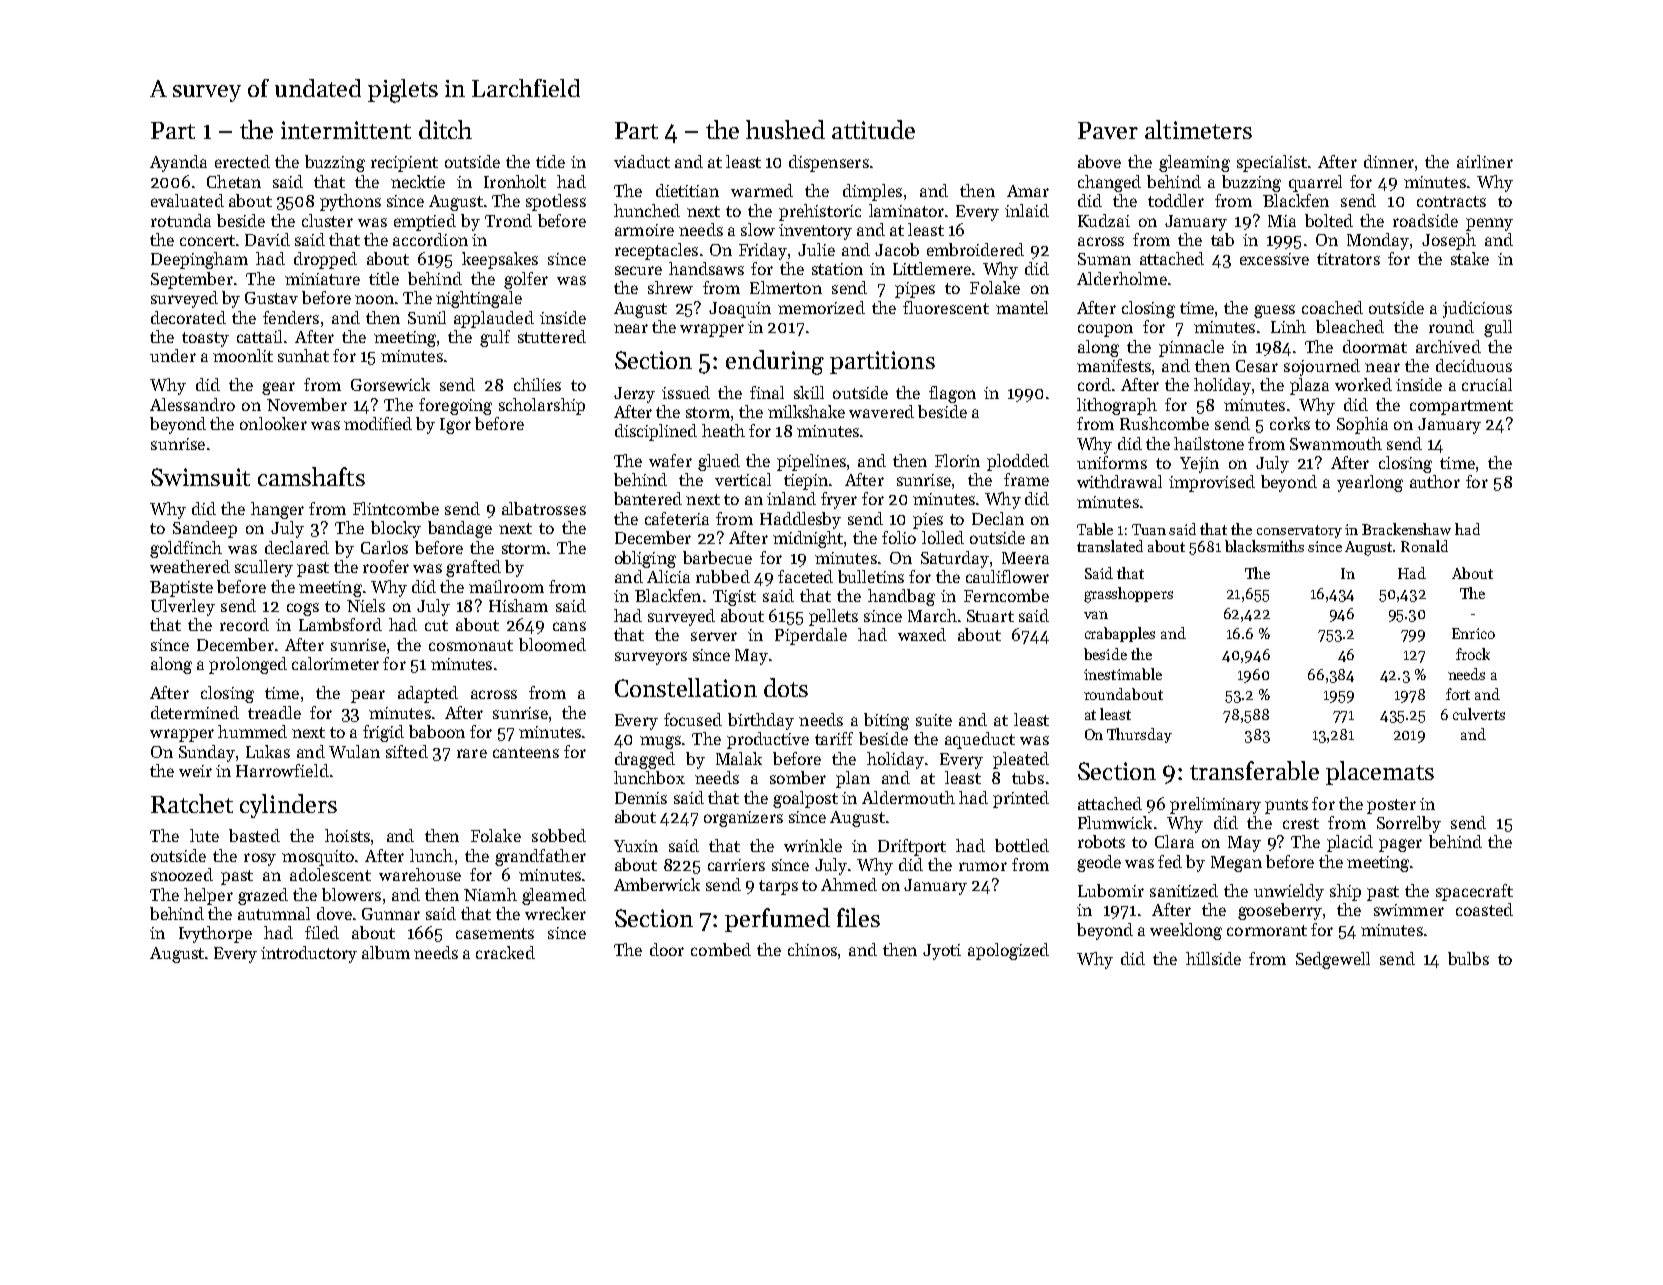  Describe the element at coordinates (183, 607) in the page. I see `Ulverley` at that location.
